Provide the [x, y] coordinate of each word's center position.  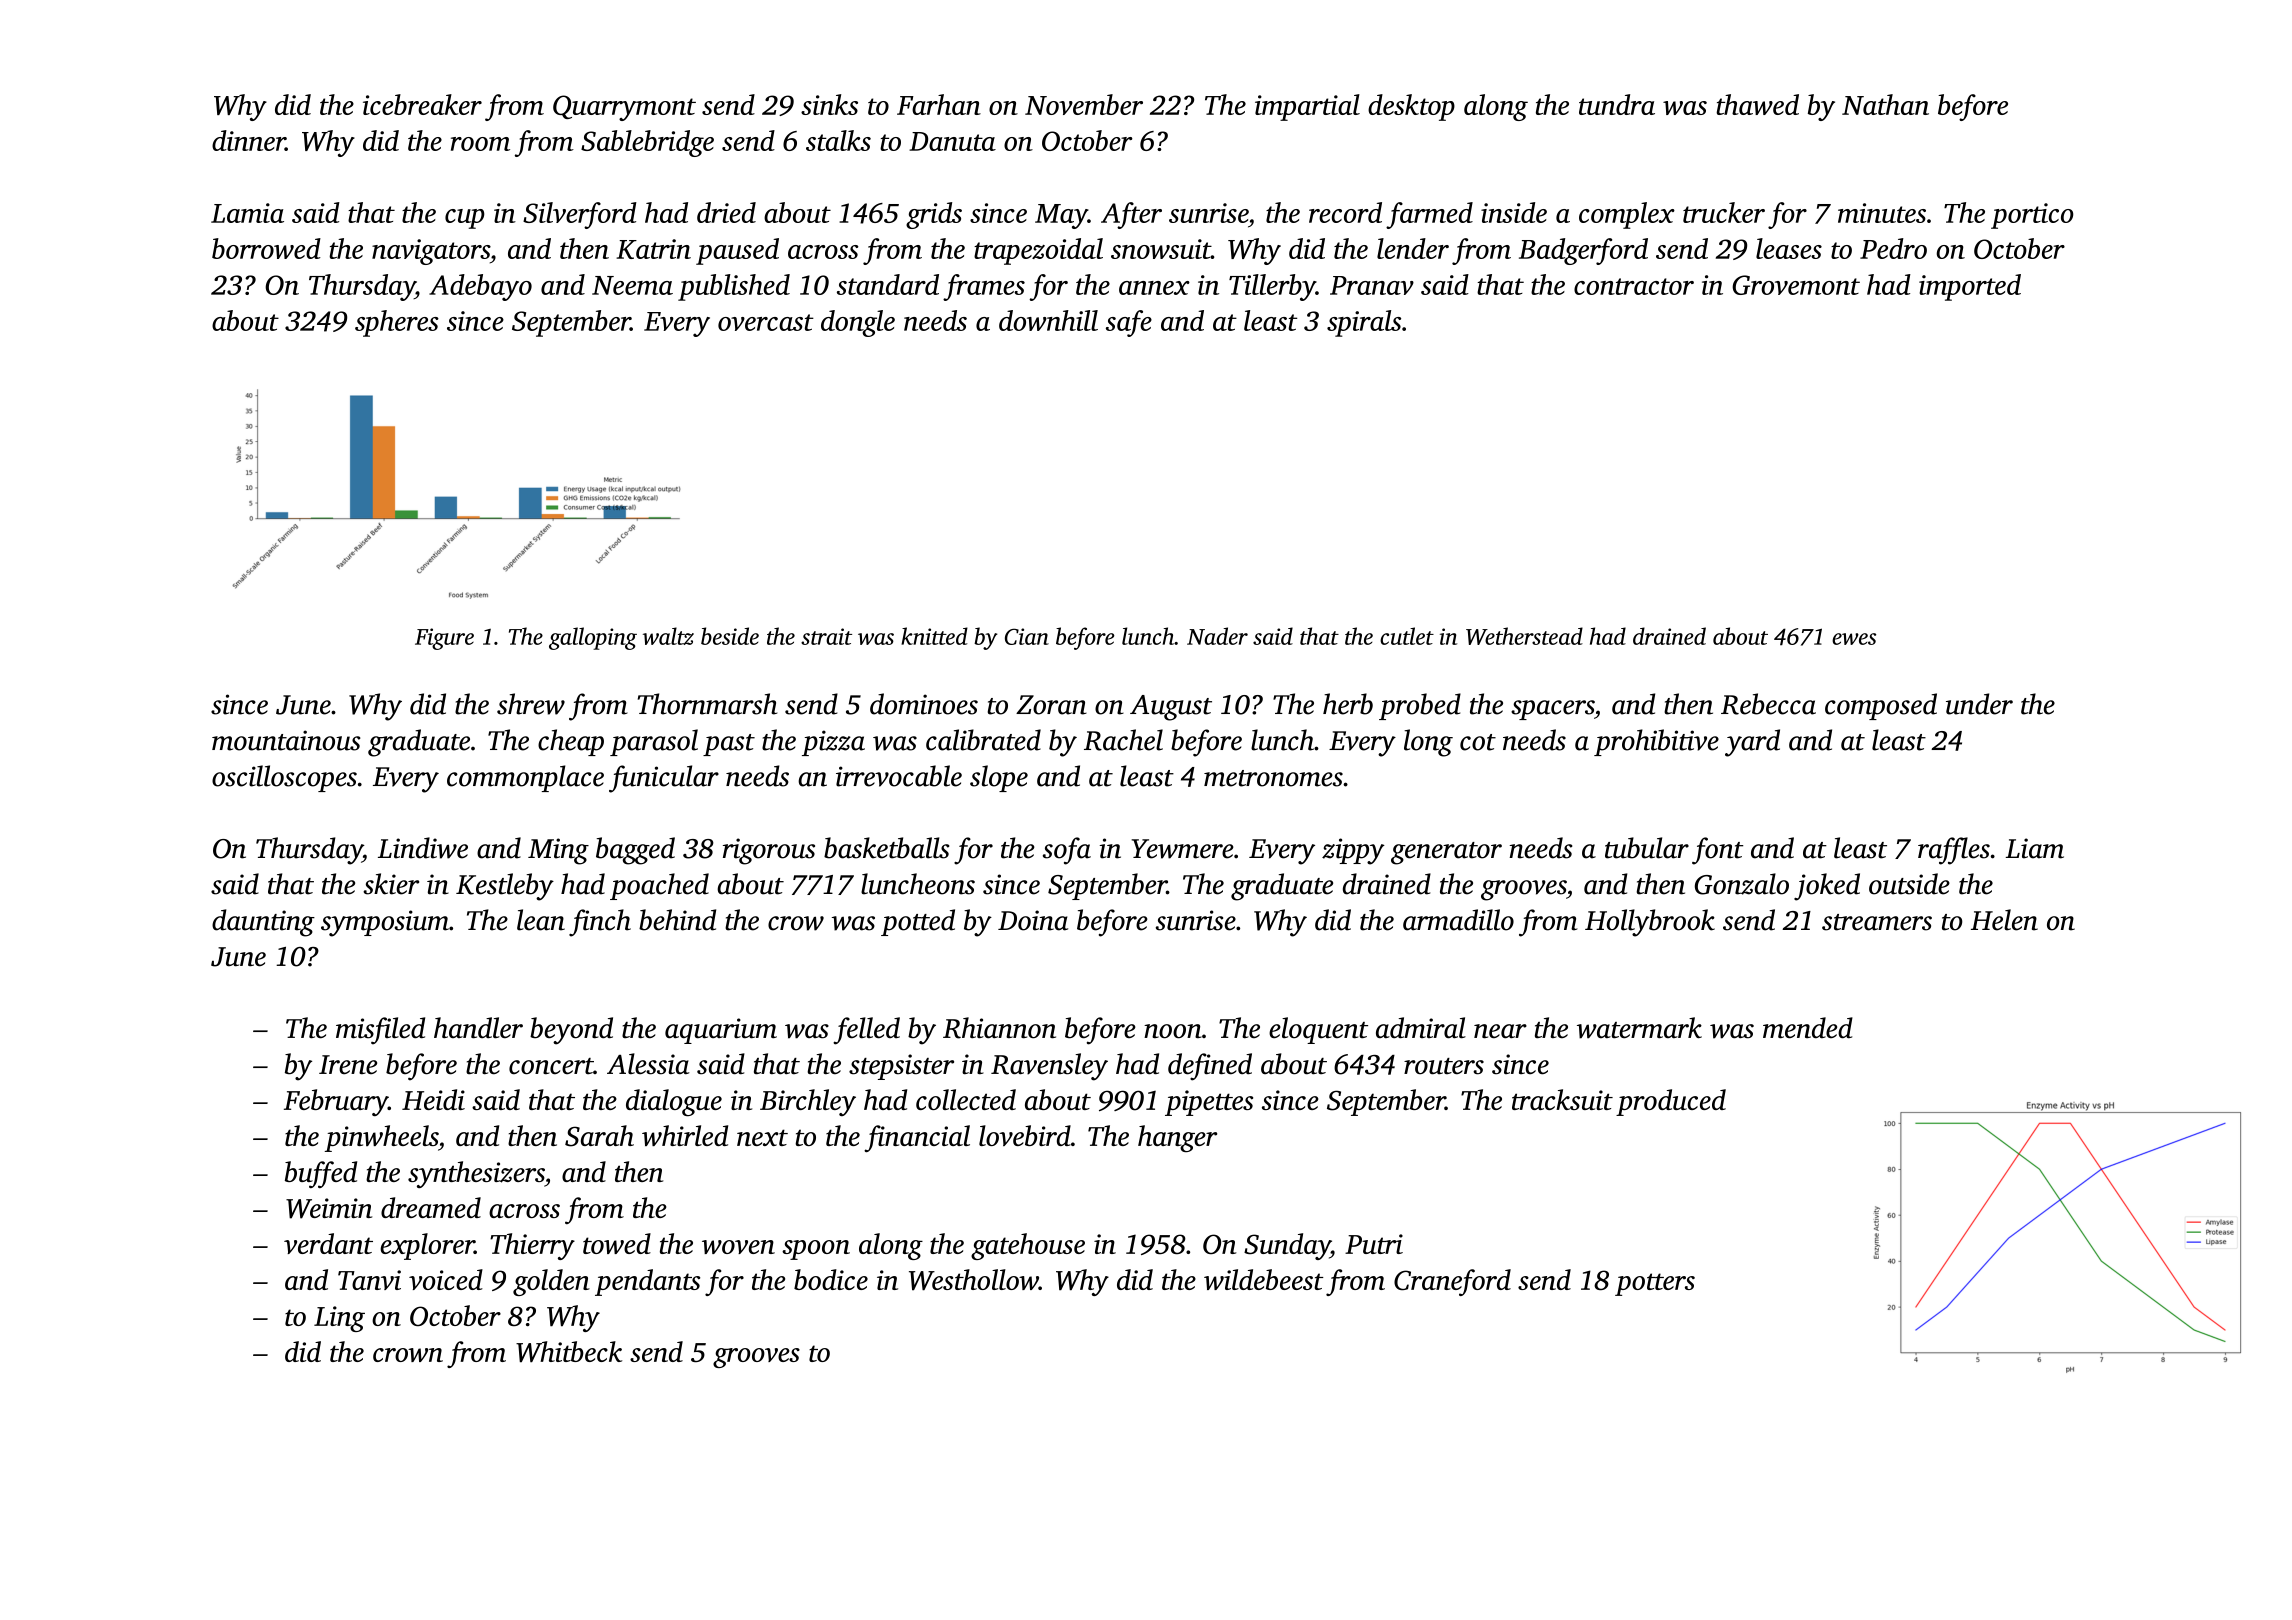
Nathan [1885, 104]
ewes [1854, 639]
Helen [2004, 920]
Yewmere [1183, 849]
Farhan [939, 104]
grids [934, 215]
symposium [385, 923]
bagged [635, 851]
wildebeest [1263, 1279]
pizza [833, 743]
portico [2032, 216]
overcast [766, 322]
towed [617, 1243]
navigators [431, 252]
